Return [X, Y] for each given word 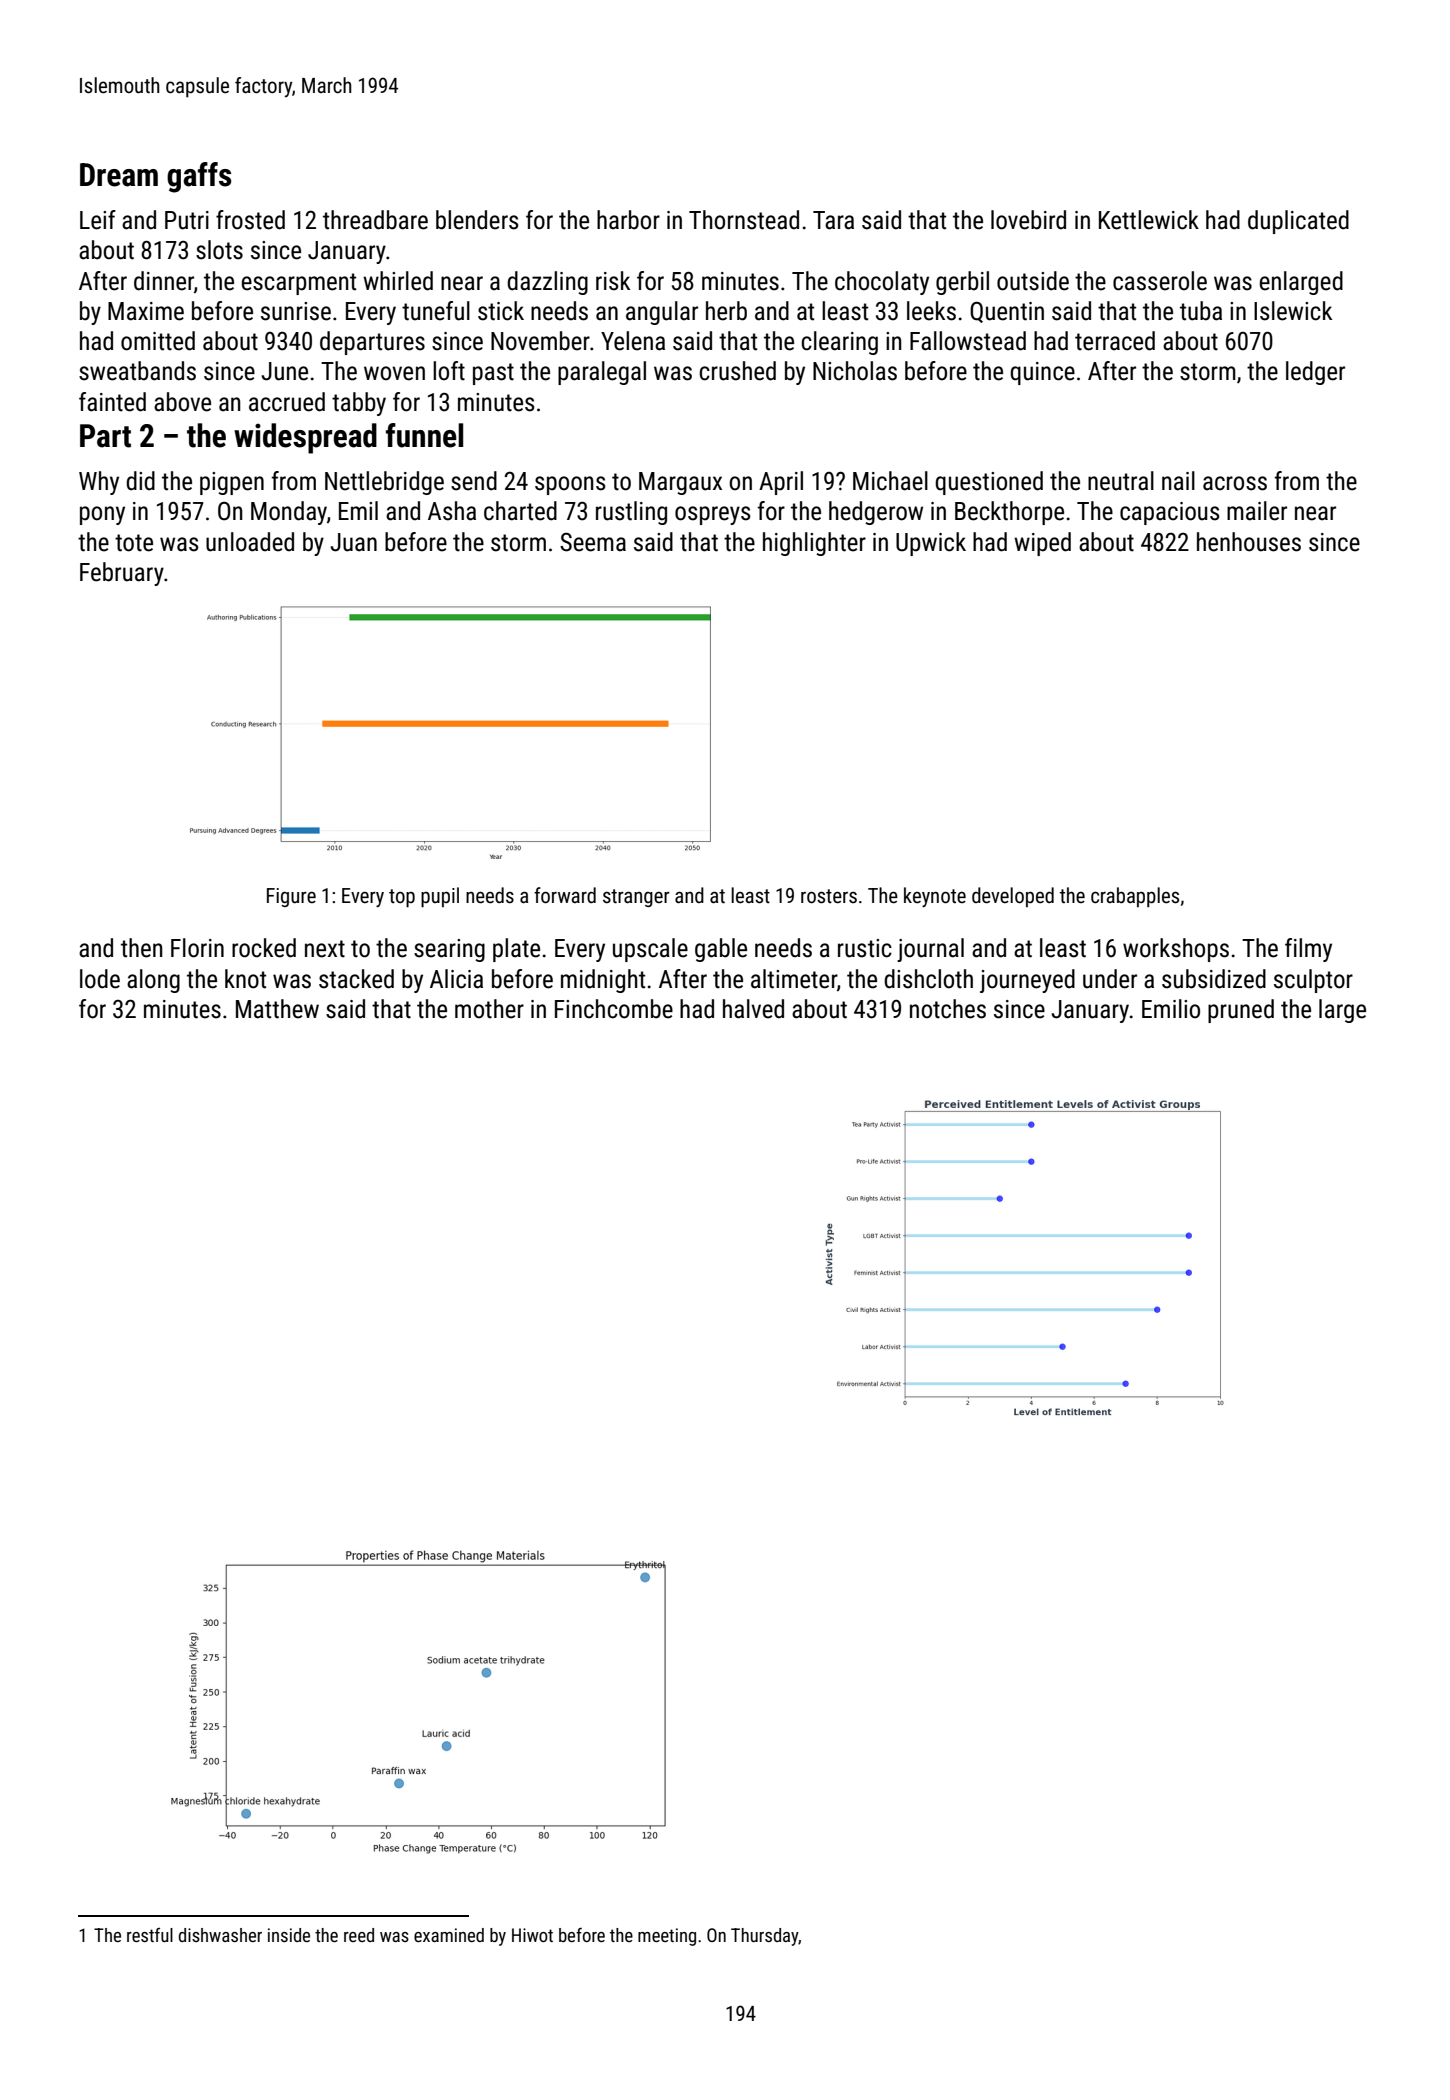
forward [565, 895]
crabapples [1135, 897]
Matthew [277, 1009]
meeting [667, 1937]
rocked [264, 948]
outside [1033, 281]
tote [134, 543]
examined [449, 1935]
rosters [829, 896]
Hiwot [532, 1935]
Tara [833, 220]
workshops [1176, 950]
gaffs [199, 177]
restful [150, 1935]
